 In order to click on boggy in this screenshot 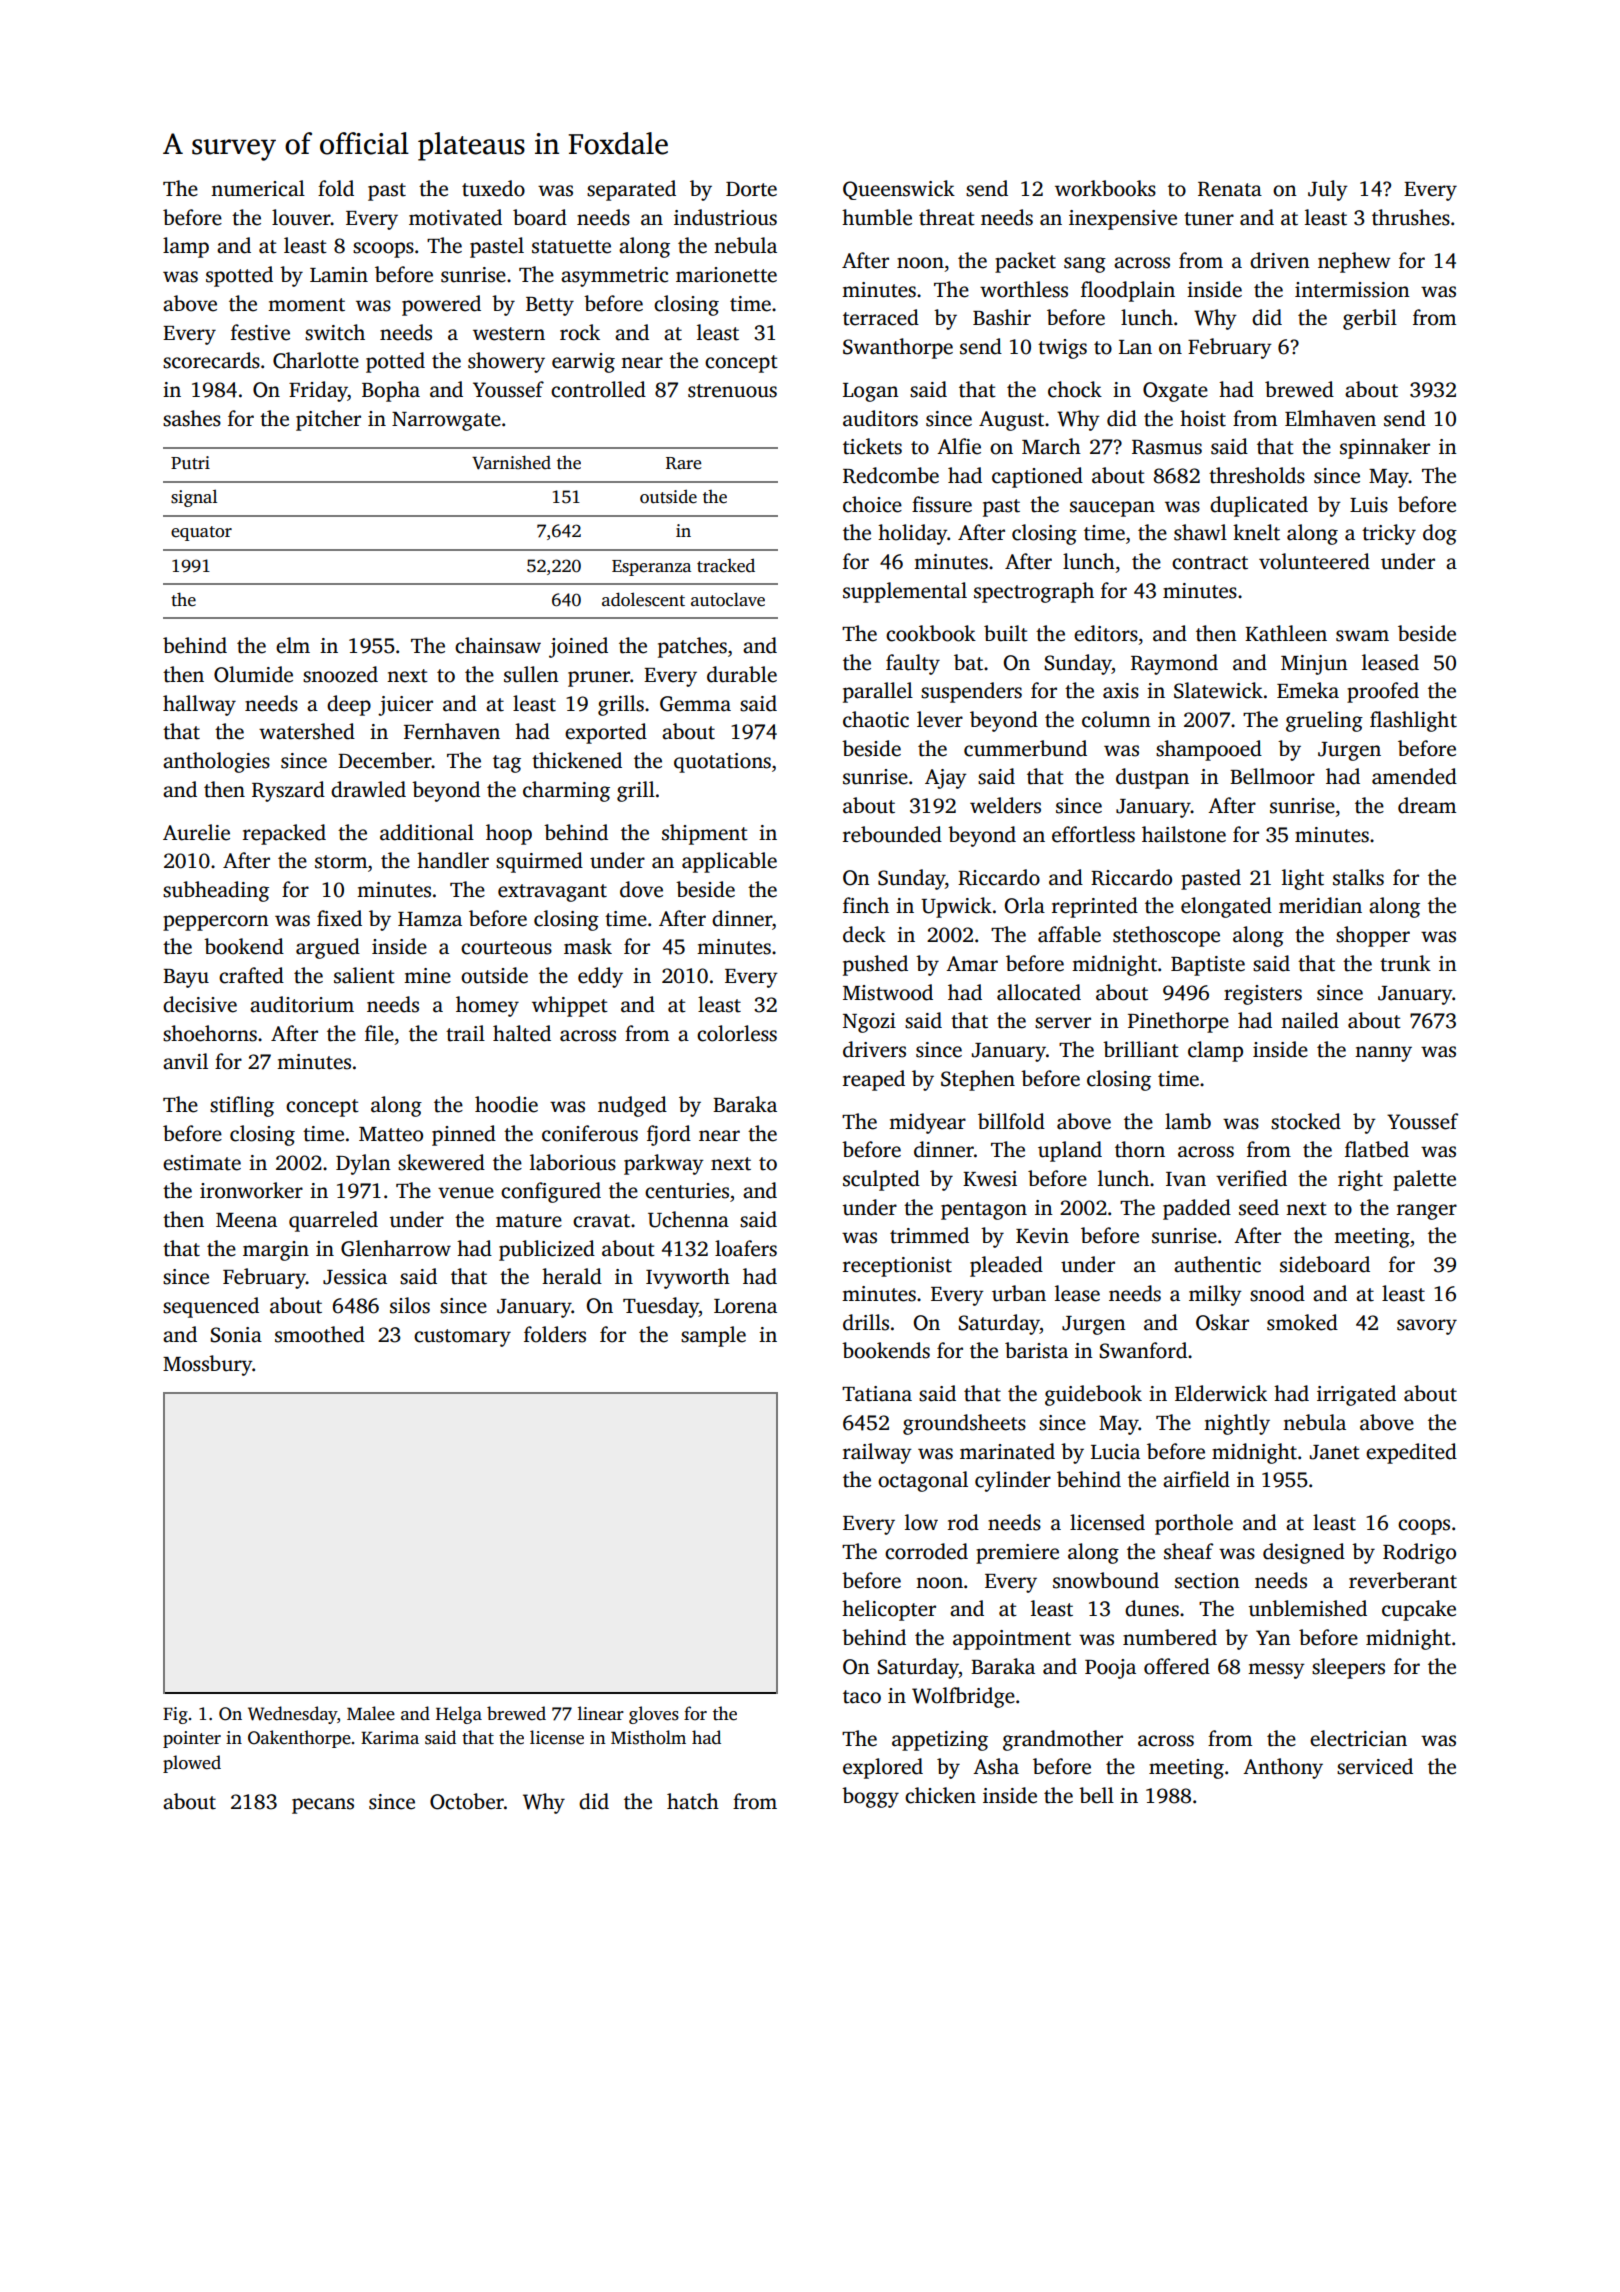, I will do `click(870, 1797)`.
